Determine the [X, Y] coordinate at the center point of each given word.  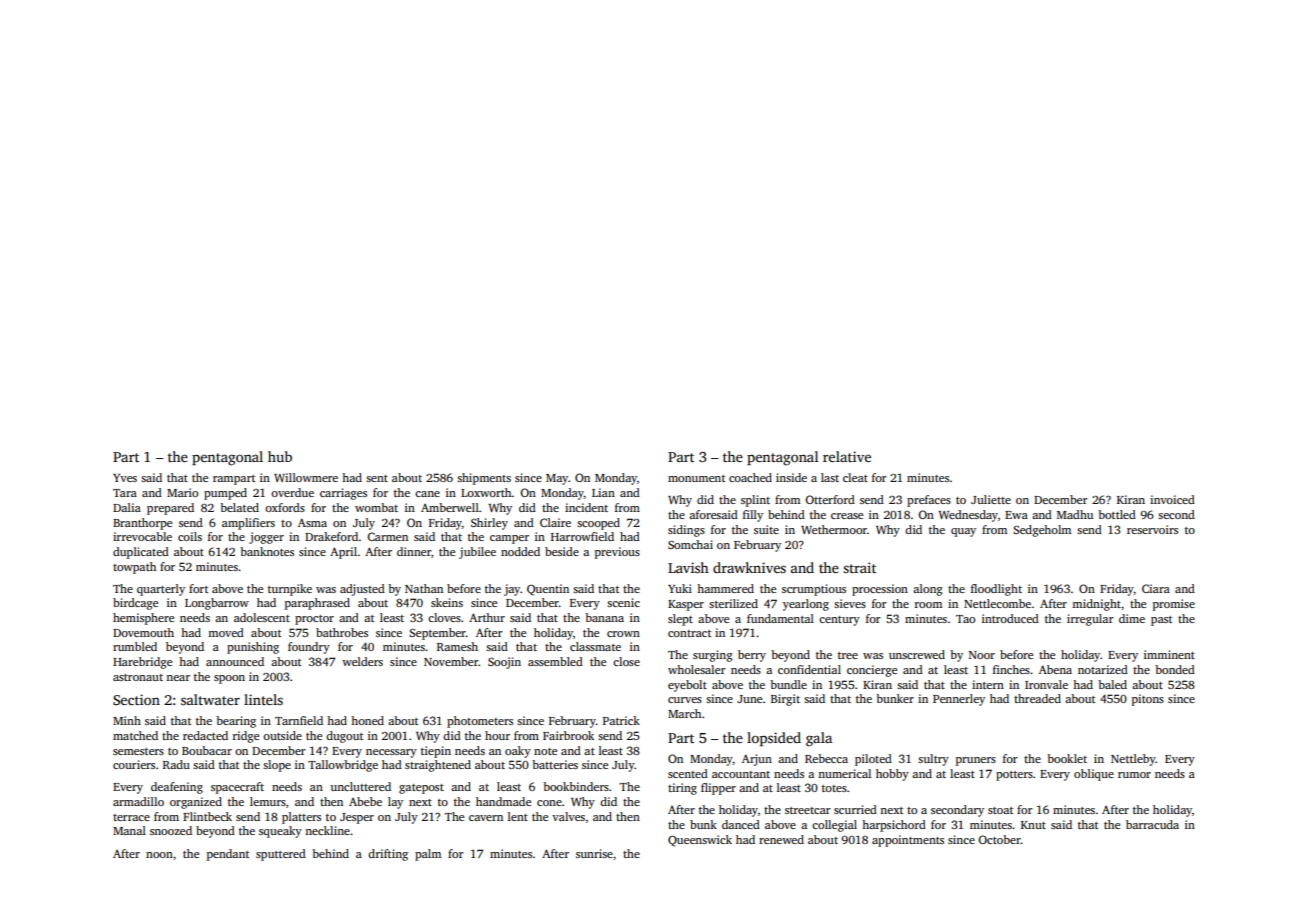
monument [696, 478]
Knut [1033, 825]
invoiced [1172, 499]
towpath [134, 568]
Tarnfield [299, 720]
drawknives [749, 567]
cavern [486, 818]
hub [280, 456]
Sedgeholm [1042, 531]
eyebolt [687, 686]
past [1161, 621]
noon [159, 855]
